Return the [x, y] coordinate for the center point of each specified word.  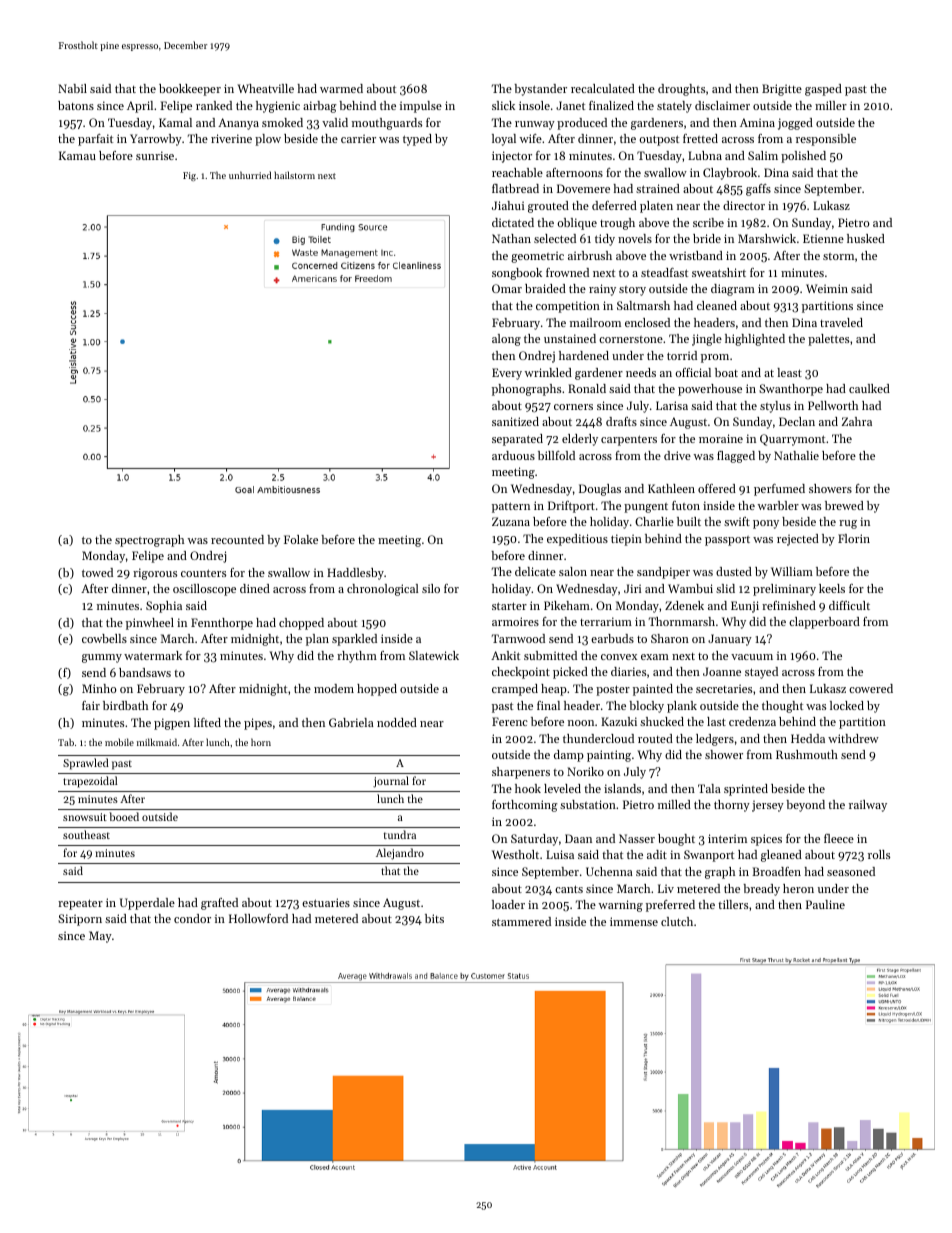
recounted [237, 539]
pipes [258, 724]
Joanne [722, 671]
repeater [80, 904]
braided [545, 288]
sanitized [515, 421]
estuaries [326, 902]
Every [507, 374]
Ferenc [510, 721]
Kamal [175, 122]
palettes [828, 340]
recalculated [603, 88]
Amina [757, 122]
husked [866, 238]
